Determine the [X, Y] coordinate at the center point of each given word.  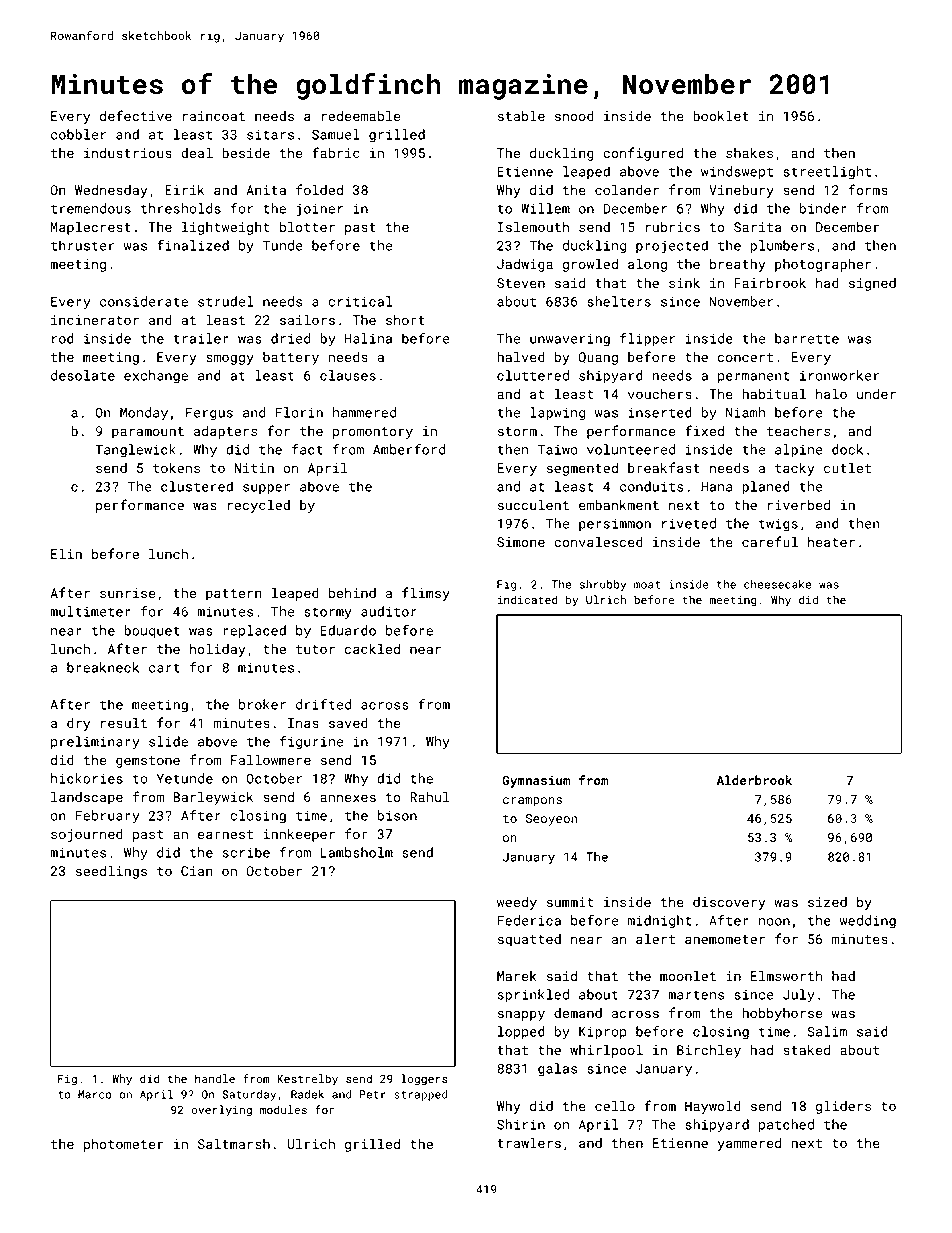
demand [578, 1013]
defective [136, 115]
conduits [652, 486]
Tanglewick [135, 451]
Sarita [757, 227]
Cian [197, 871]
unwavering [570, 340]
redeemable [361, 115]
